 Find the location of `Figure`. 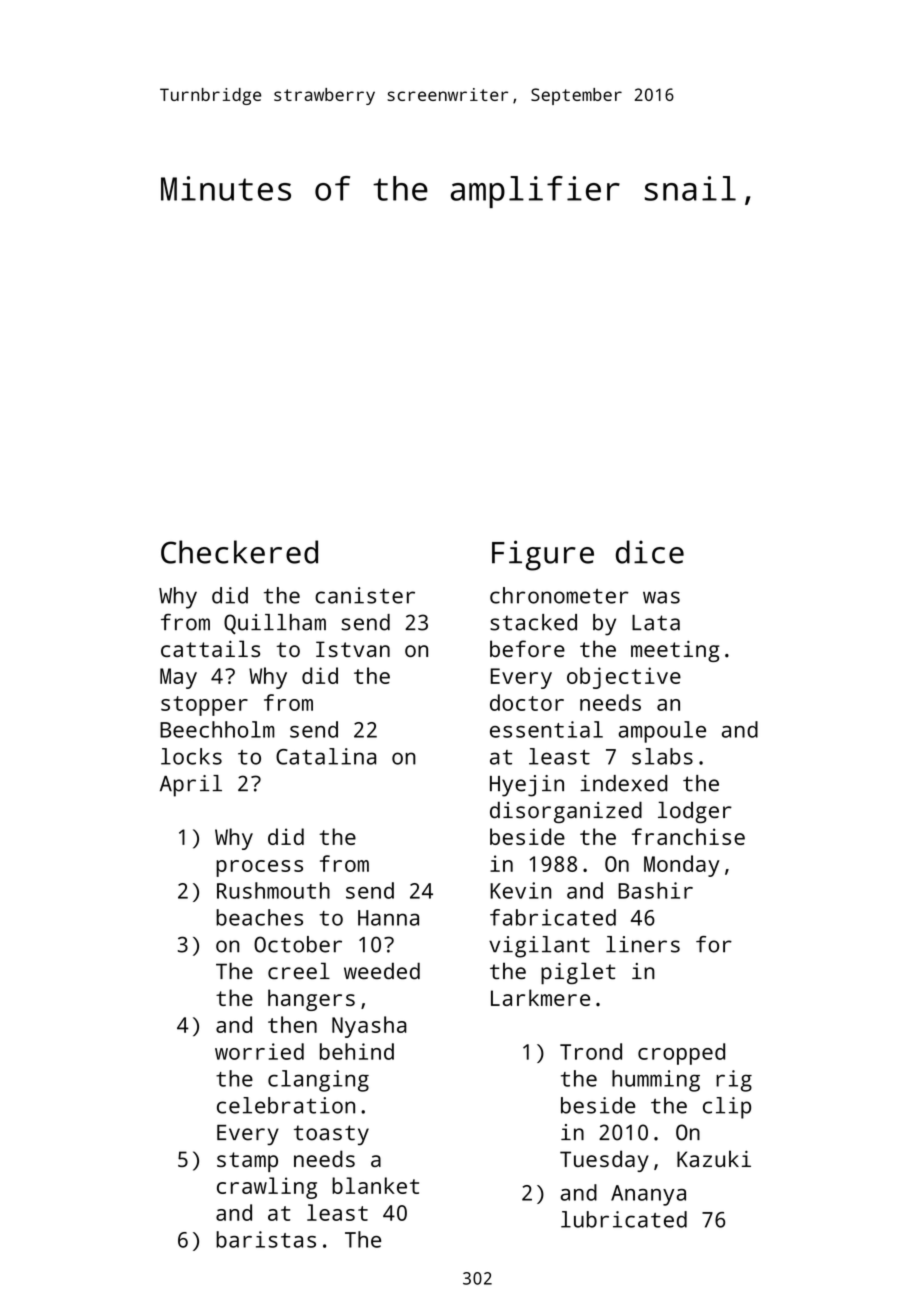

Figure is located at coordinates (543, 555).
